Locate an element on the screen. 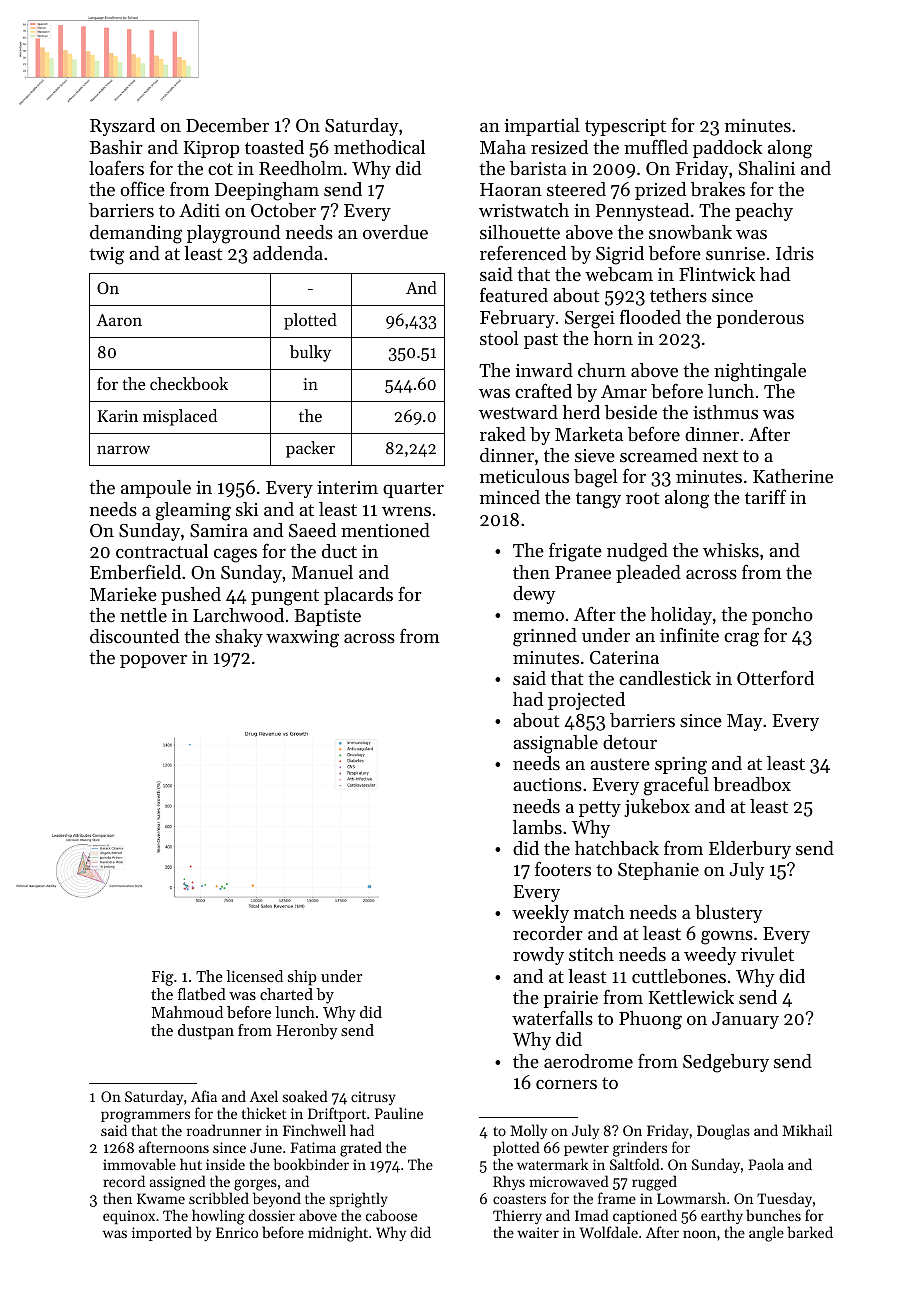 The height and width of the screenshot is (1308, 924). checkbook is located at coordinates (189, 383).
